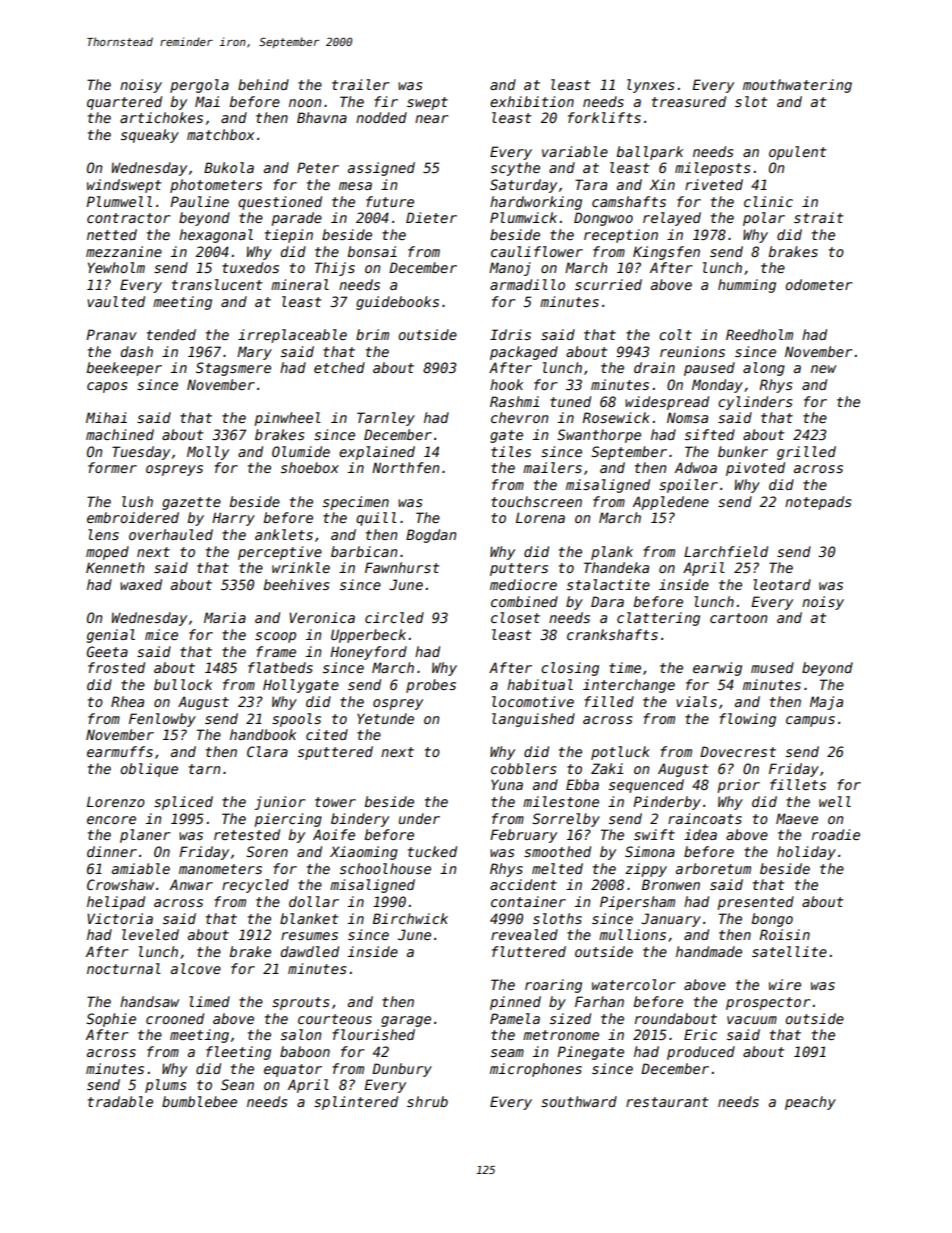 This screenshot has height=1233, width=952. Describe the element at coordinates (229, 167) in the screenshot. I see `Bukola` at that location.
